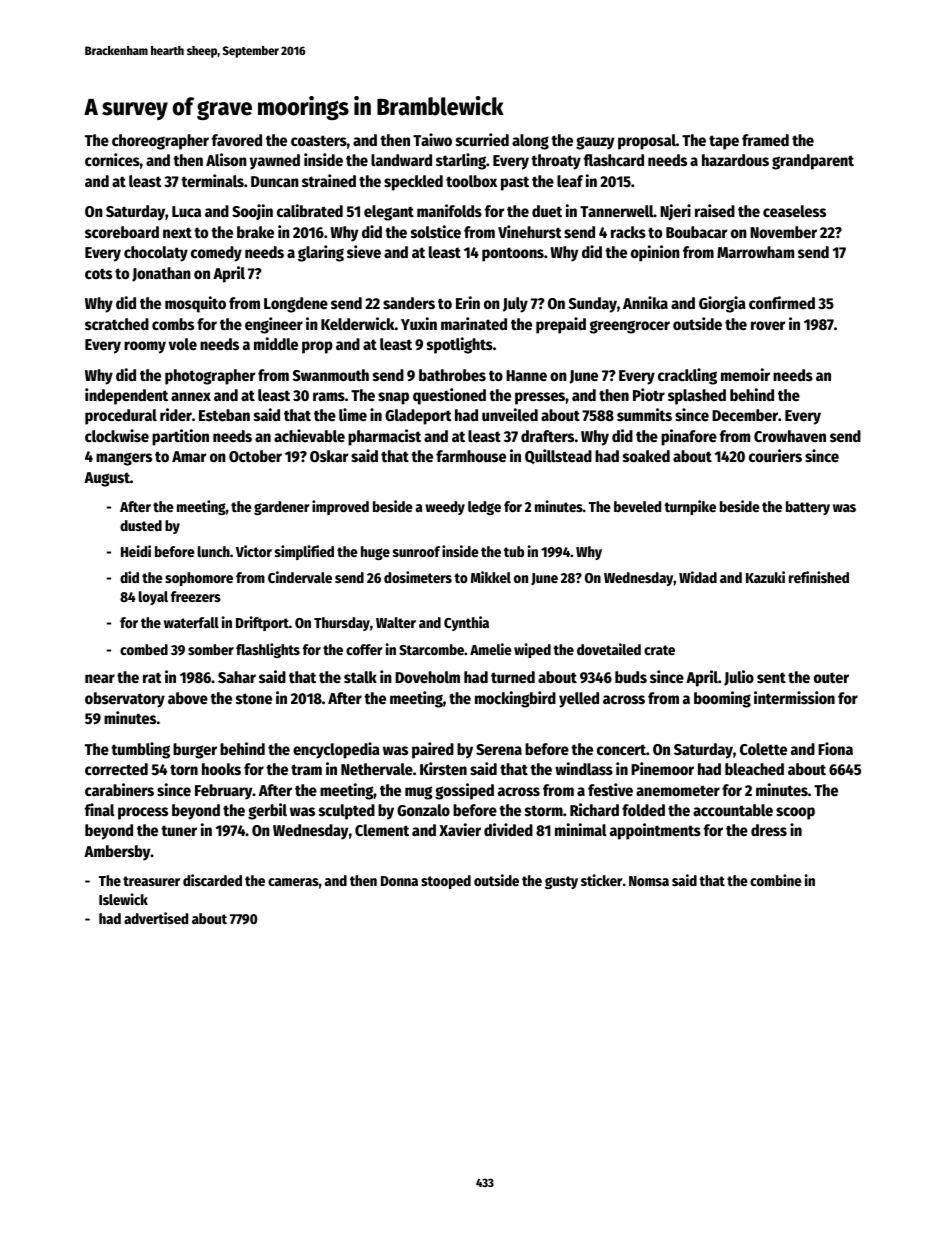  What do you see at coordinates (191, 622) in the screenshot?
I see `waterfall` at bounding box center [191, 622].
